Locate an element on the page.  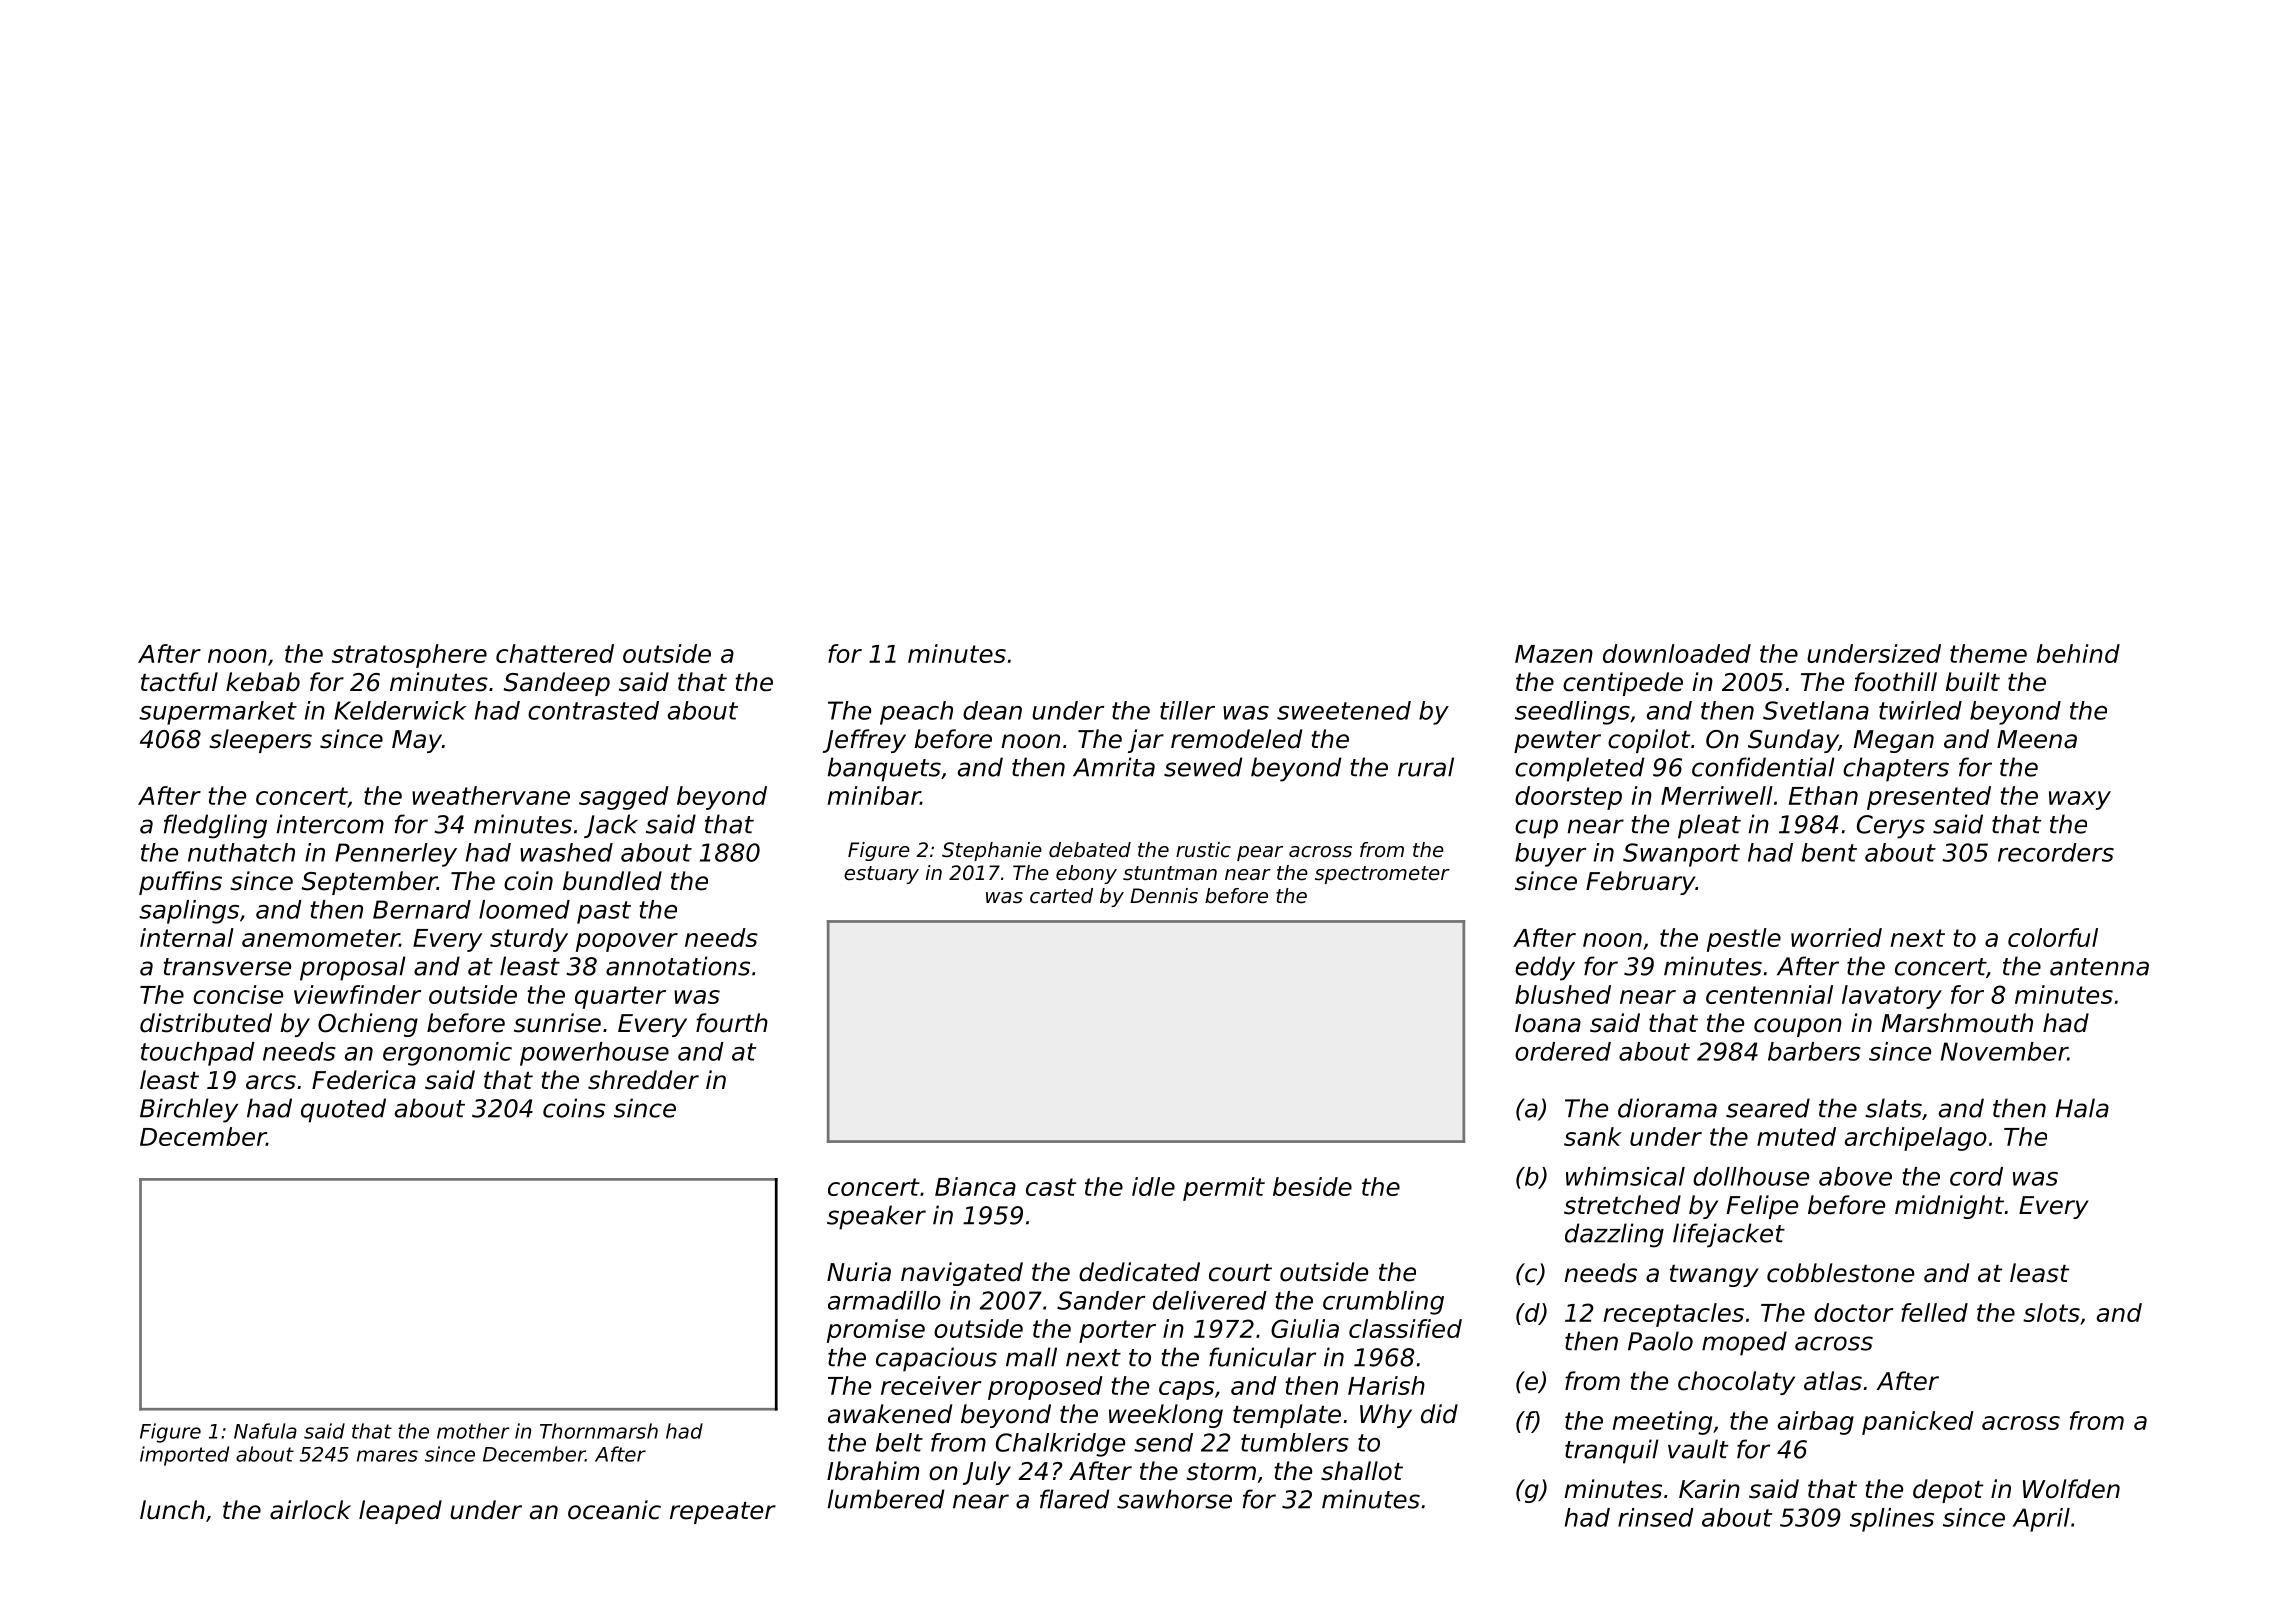
archipelago is located at coordinates (1916, 1139).
